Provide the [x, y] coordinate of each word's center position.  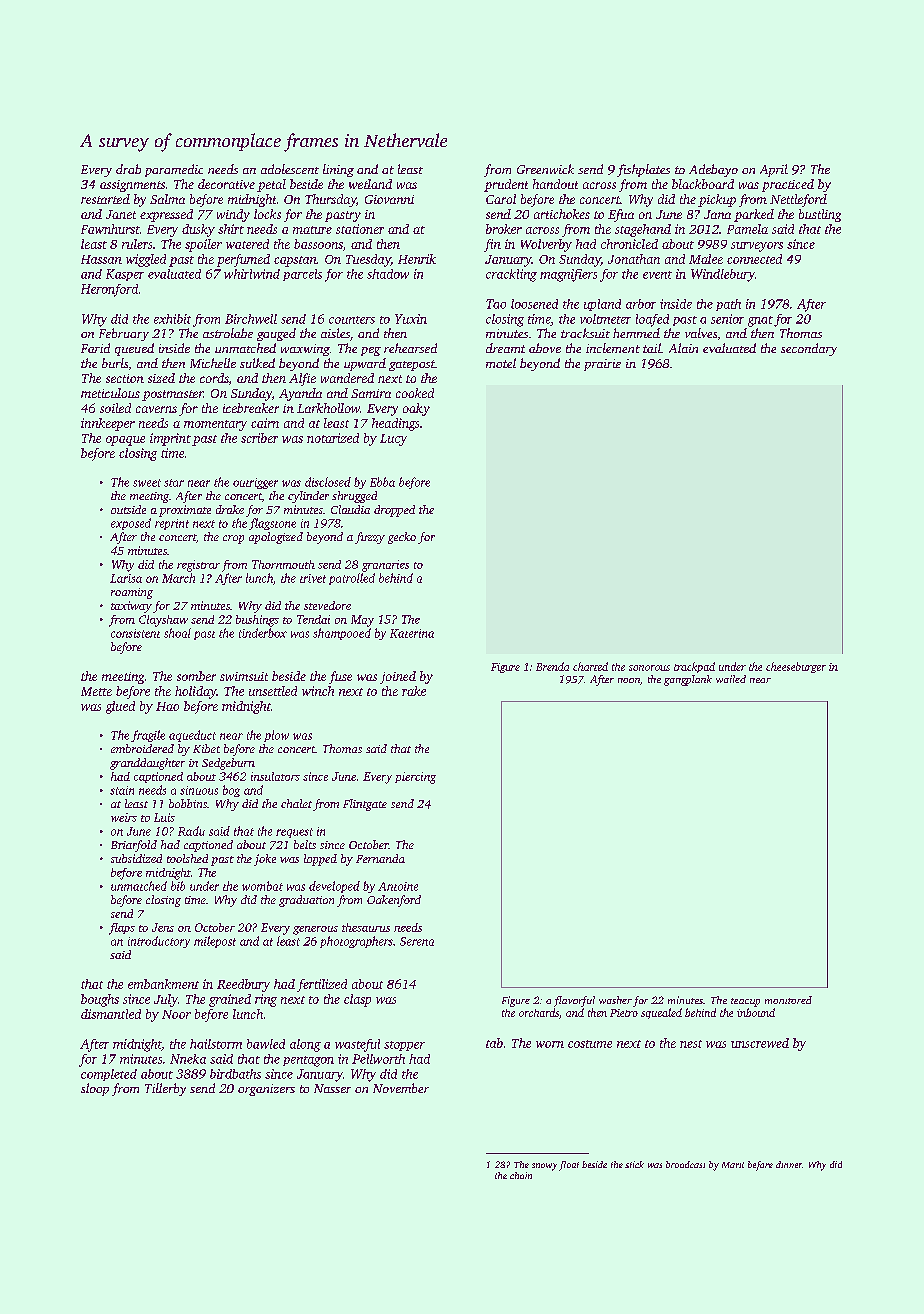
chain [521, 1175]
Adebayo [713, 170]
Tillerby [165, 1089]
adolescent [290, 169]
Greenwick [545, 169]
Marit [733, 1165]
